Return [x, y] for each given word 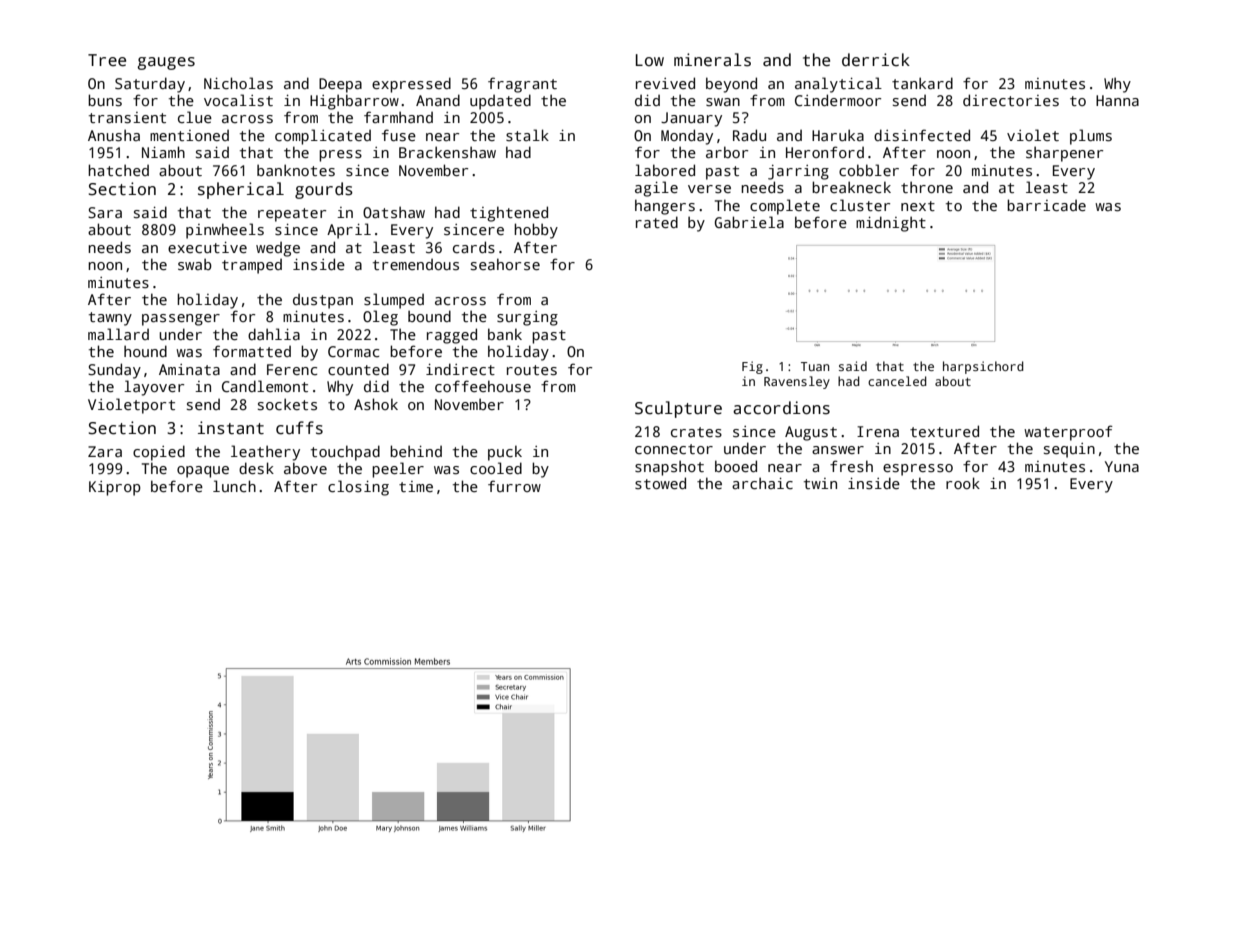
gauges [166, 63]
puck [505, 453]
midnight [891, 224]
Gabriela [749, 222]
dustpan [323, 301]
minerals [712, 60]
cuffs [299, 428]
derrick [876, 60]
